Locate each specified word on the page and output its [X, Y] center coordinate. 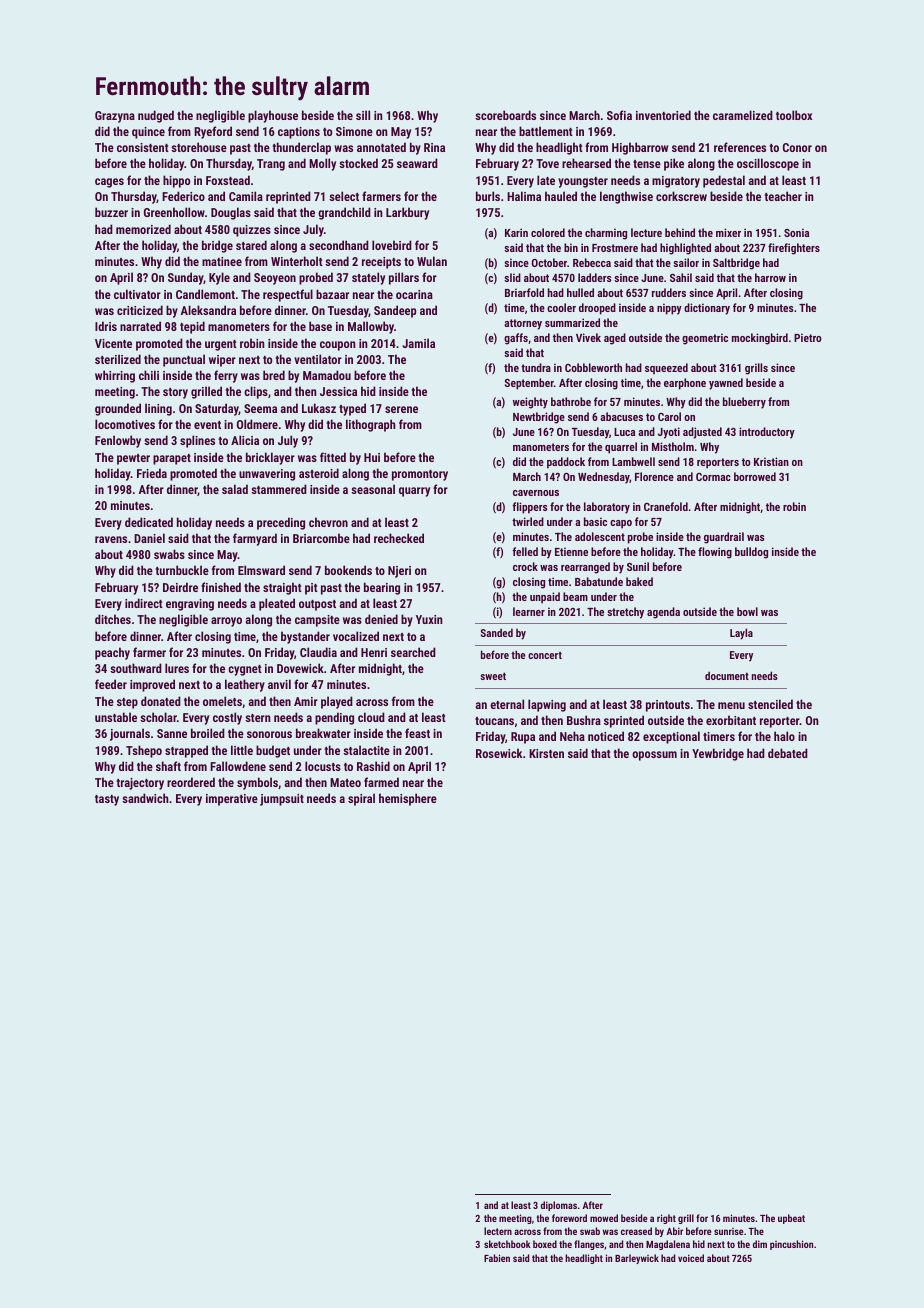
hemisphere [408, 799]
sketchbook [507, 1244]
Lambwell [633, 461]
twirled [528, 521]
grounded [118, 409]
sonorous [269, 734]
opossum [654, 756]
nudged [156, 116]
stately [368, 278]
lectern [498, 1231]
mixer [728, 232]
